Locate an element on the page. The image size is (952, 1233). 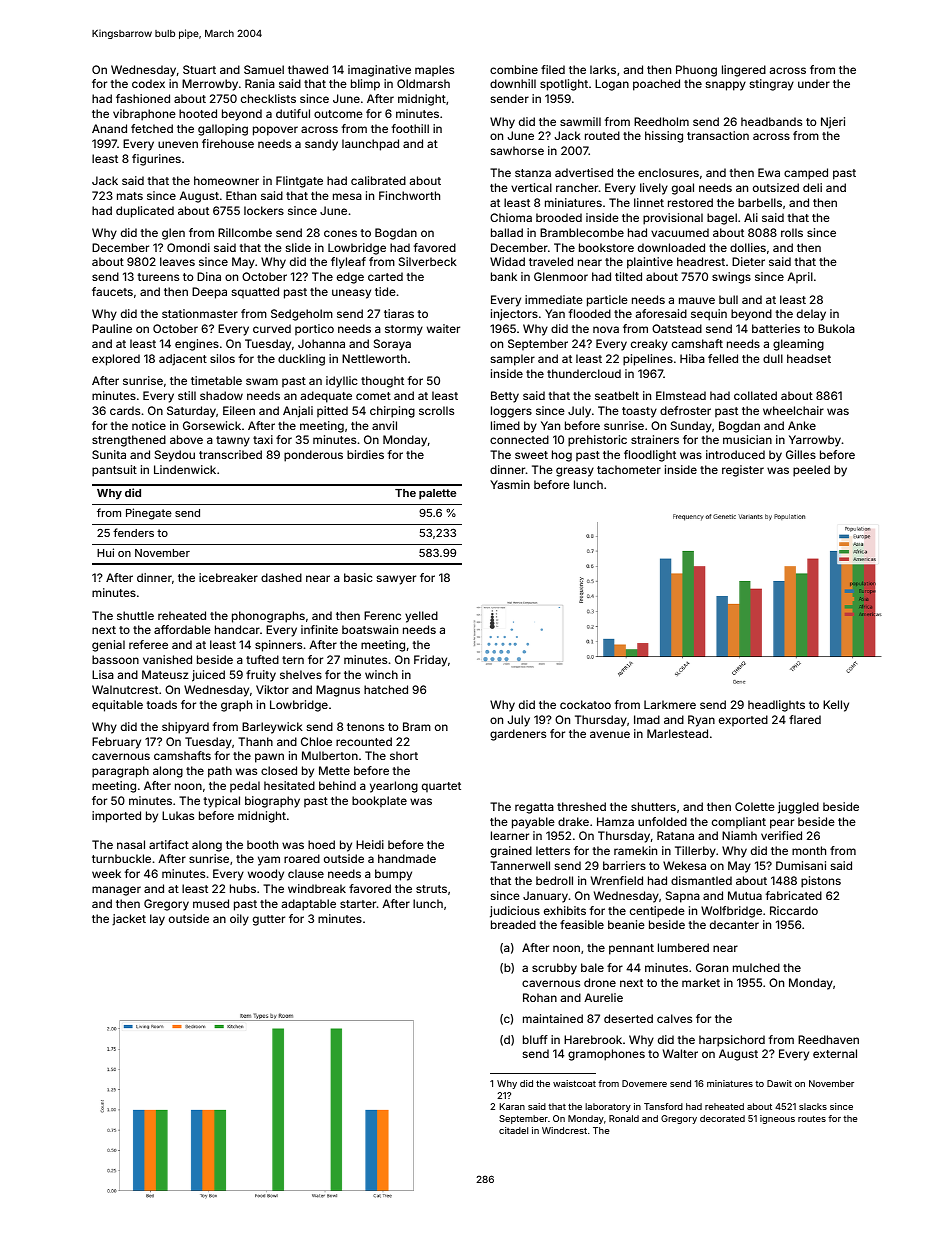
Kelly is located at coordinates (836, 706).
